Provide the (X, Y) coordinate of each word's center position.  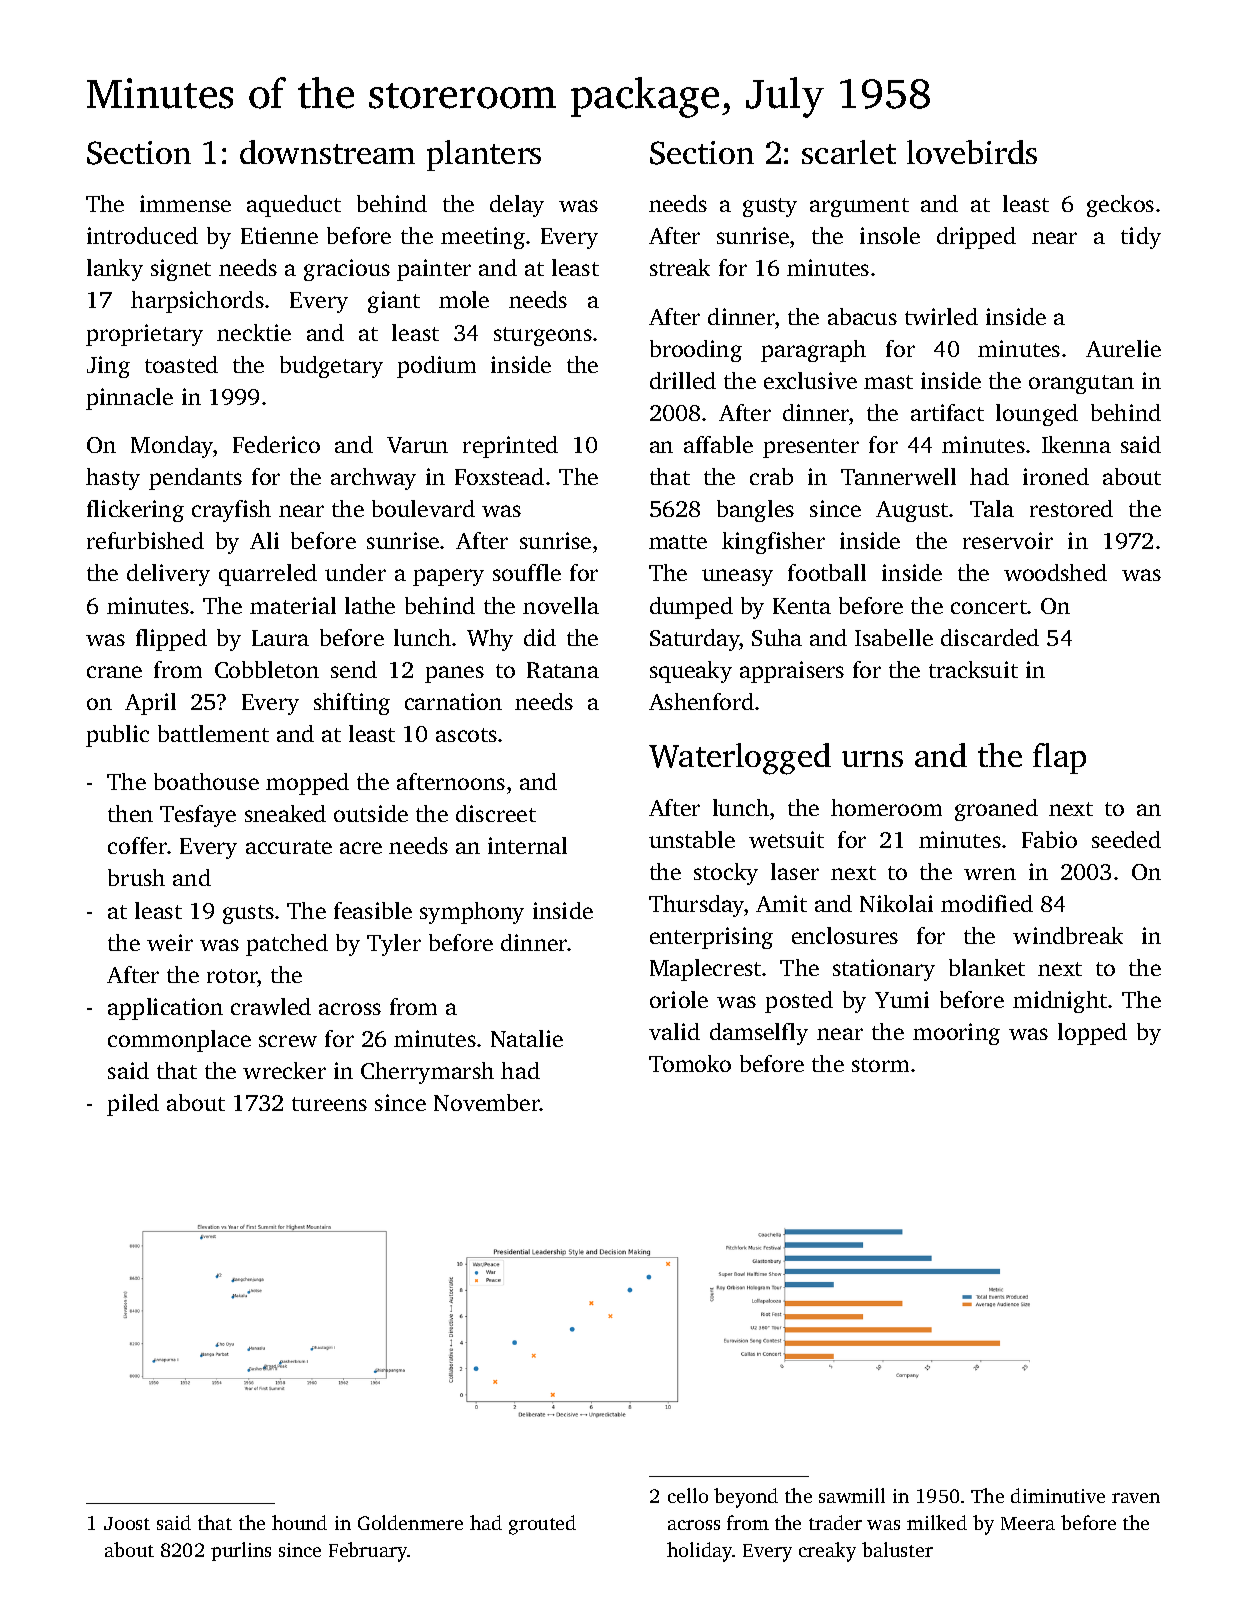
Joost (127, 1523)
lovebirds (972, 152)
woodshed (1055, 572)
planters (484, 155)
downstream (327, 152)
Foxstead (499, 476)
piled (133, 1105)
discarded (990, 637)
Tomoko (690, 1063)
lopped (1092, 1034)
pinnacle (129, 399)
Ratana (563, 670)
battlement (213, 733)
